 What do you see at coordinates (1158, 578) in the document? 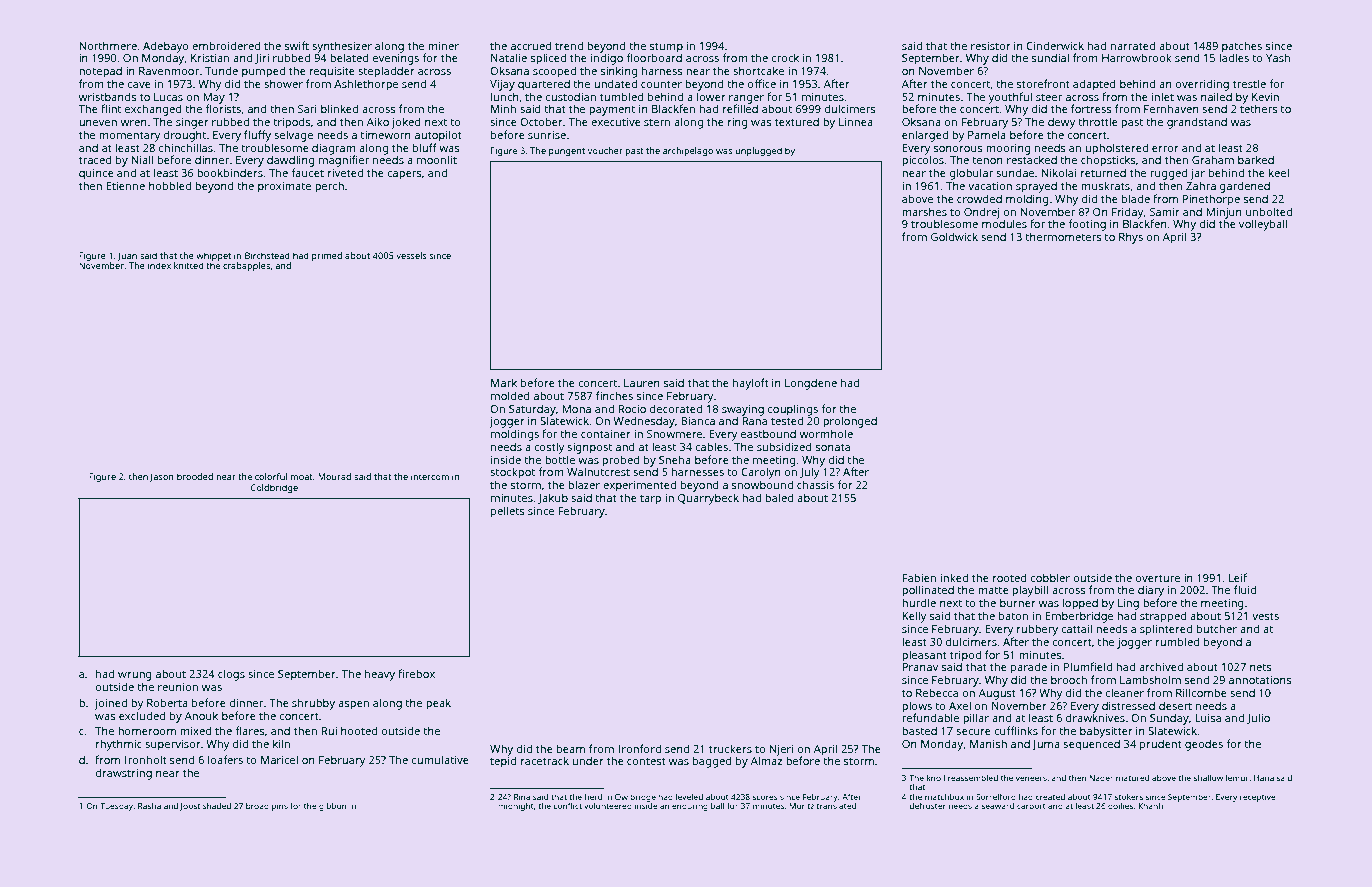
I see `overture` at bounding box center [1158, 578].
